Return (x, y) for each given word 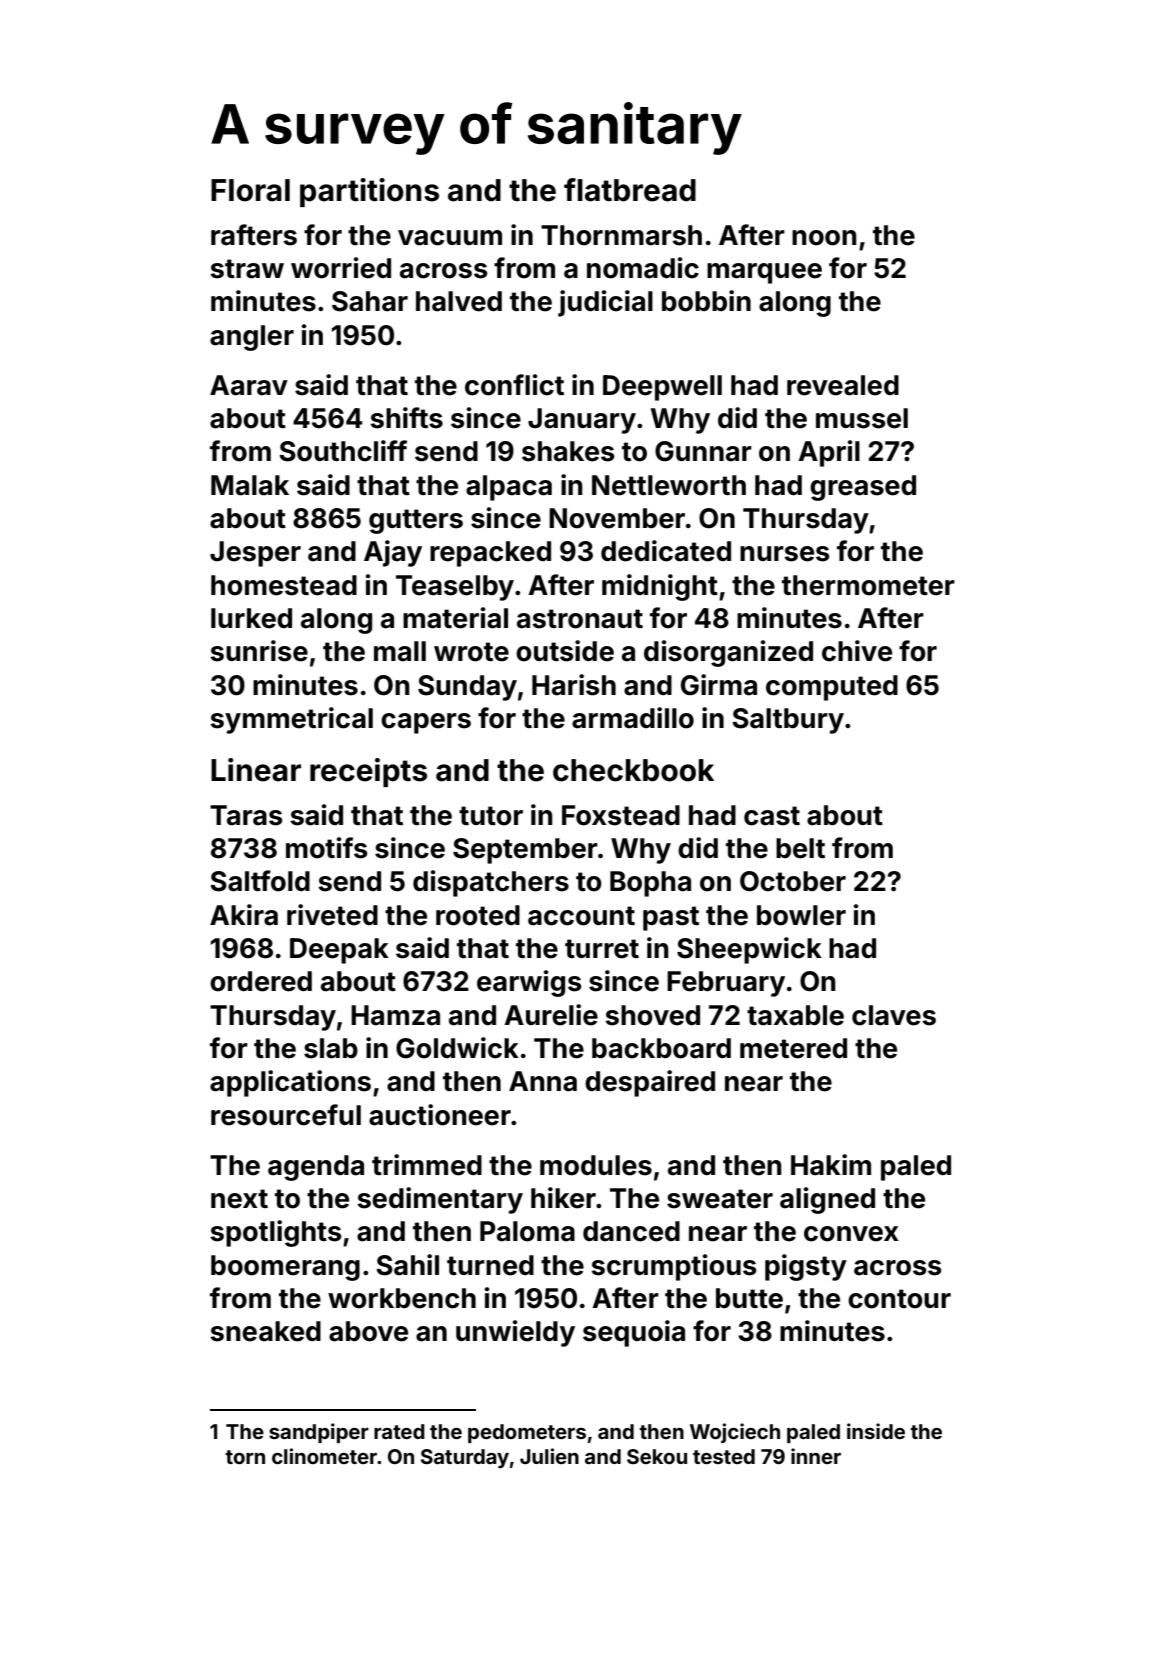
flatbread (630, 190)
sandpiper (319, 1433)
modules (596, 1165)
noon (824, 238)
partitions (369, 192)
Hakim (831, 1165)
